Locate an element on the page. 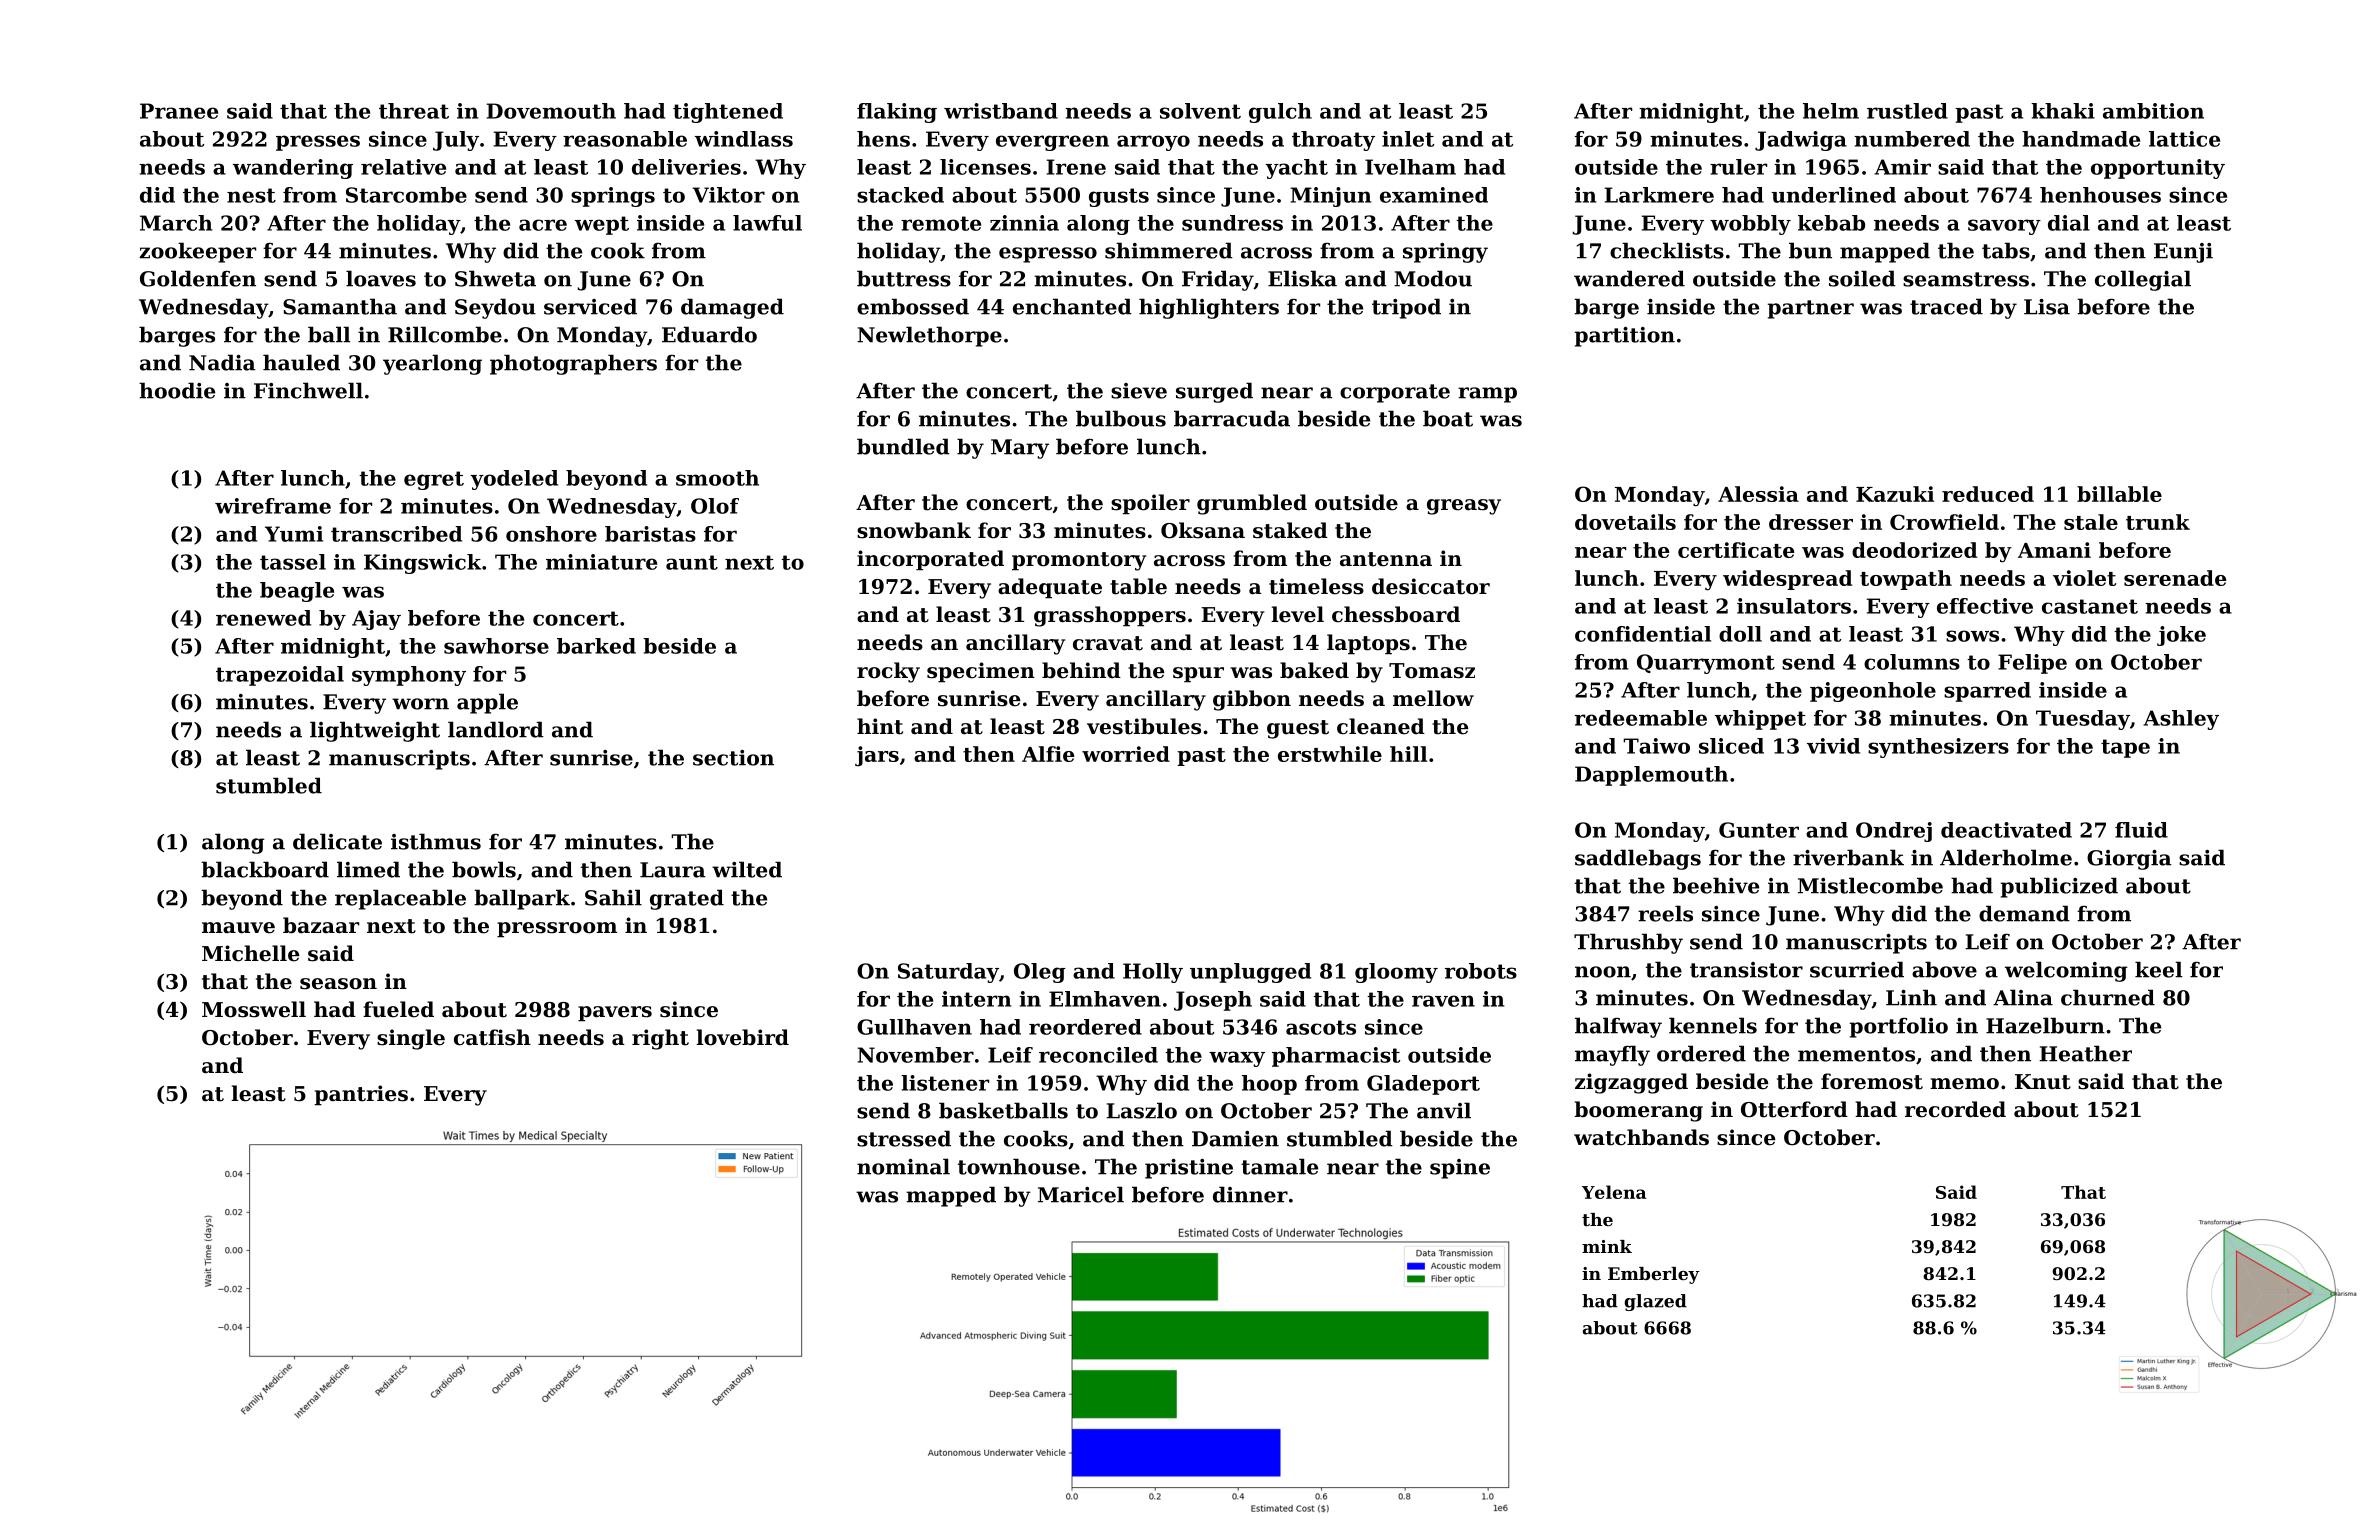 The width and height of the document is (2380, 1540). damaged is located at coordinates (732, 308).
